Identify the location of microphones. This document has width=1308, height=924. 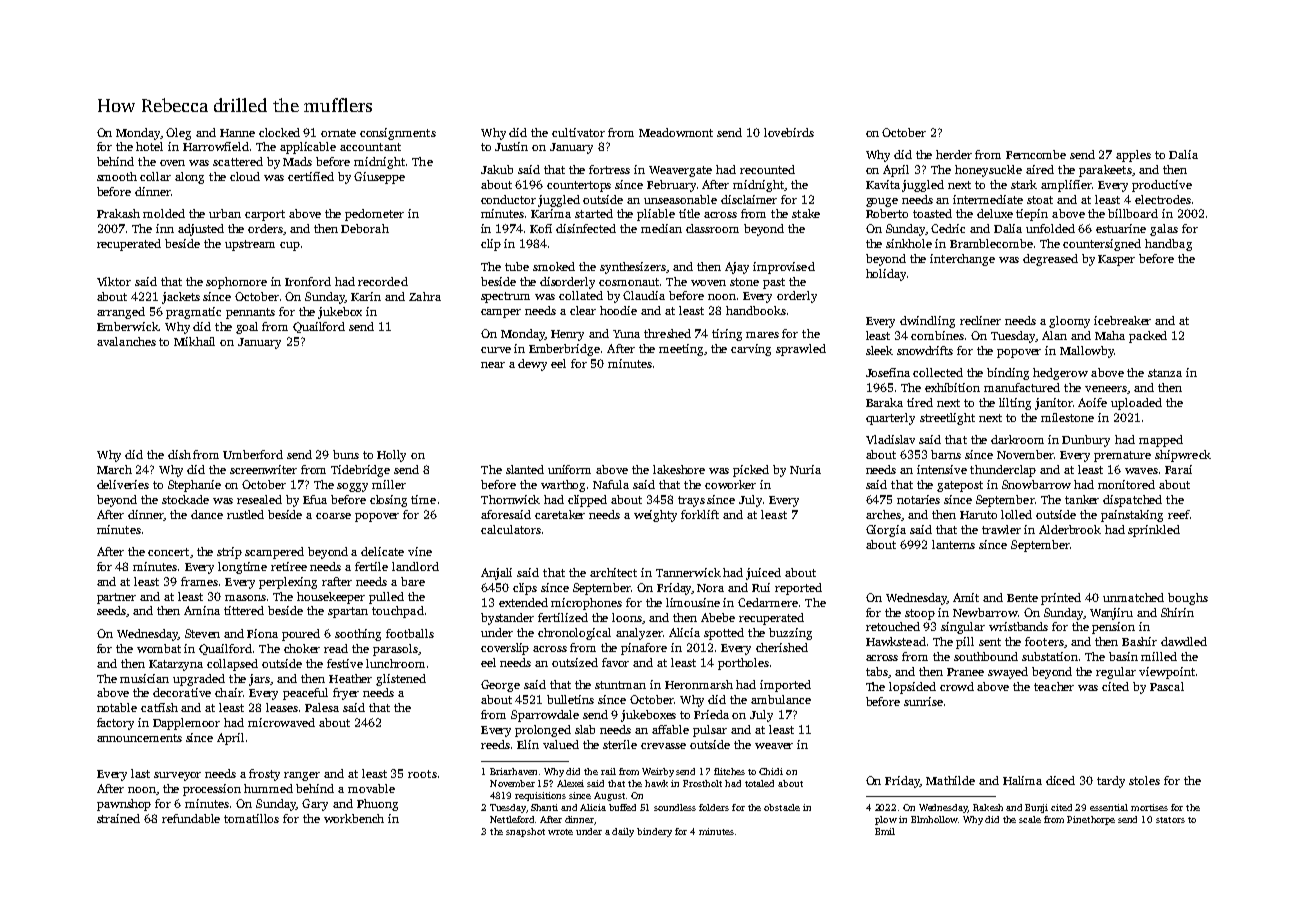
(586, 604).
